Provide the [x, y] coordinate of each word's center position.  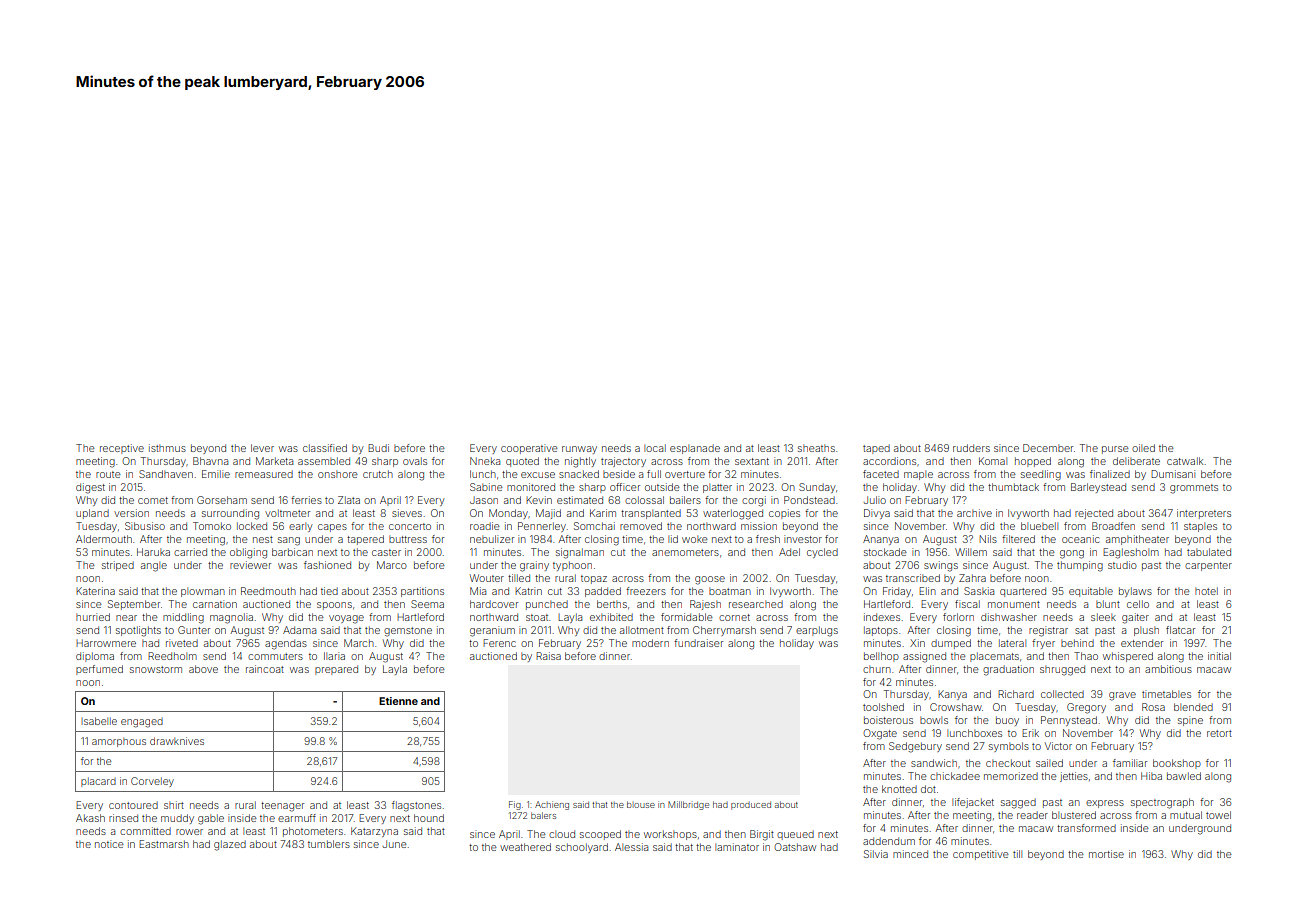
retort [1219, 733]
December [1048, 448]
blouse [641, 804]
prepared [336, 670]
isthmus [167, 448]
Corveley [152, 782]
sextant [752, 461]
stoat [537, 617]
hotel [1206, 591]
